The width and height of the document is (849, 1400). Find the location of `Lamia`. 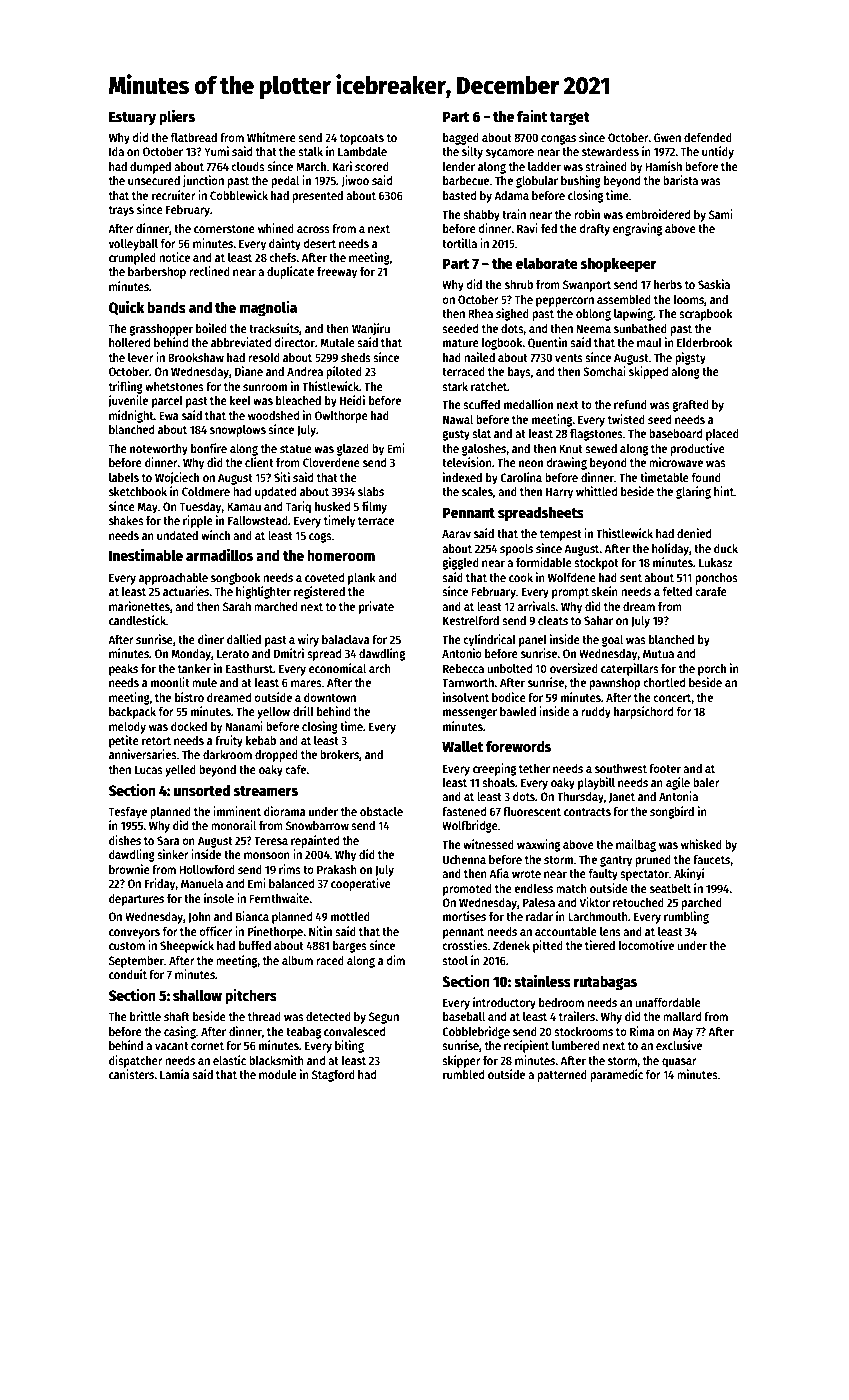

Lamia is located at coordinates (174, 1074).
